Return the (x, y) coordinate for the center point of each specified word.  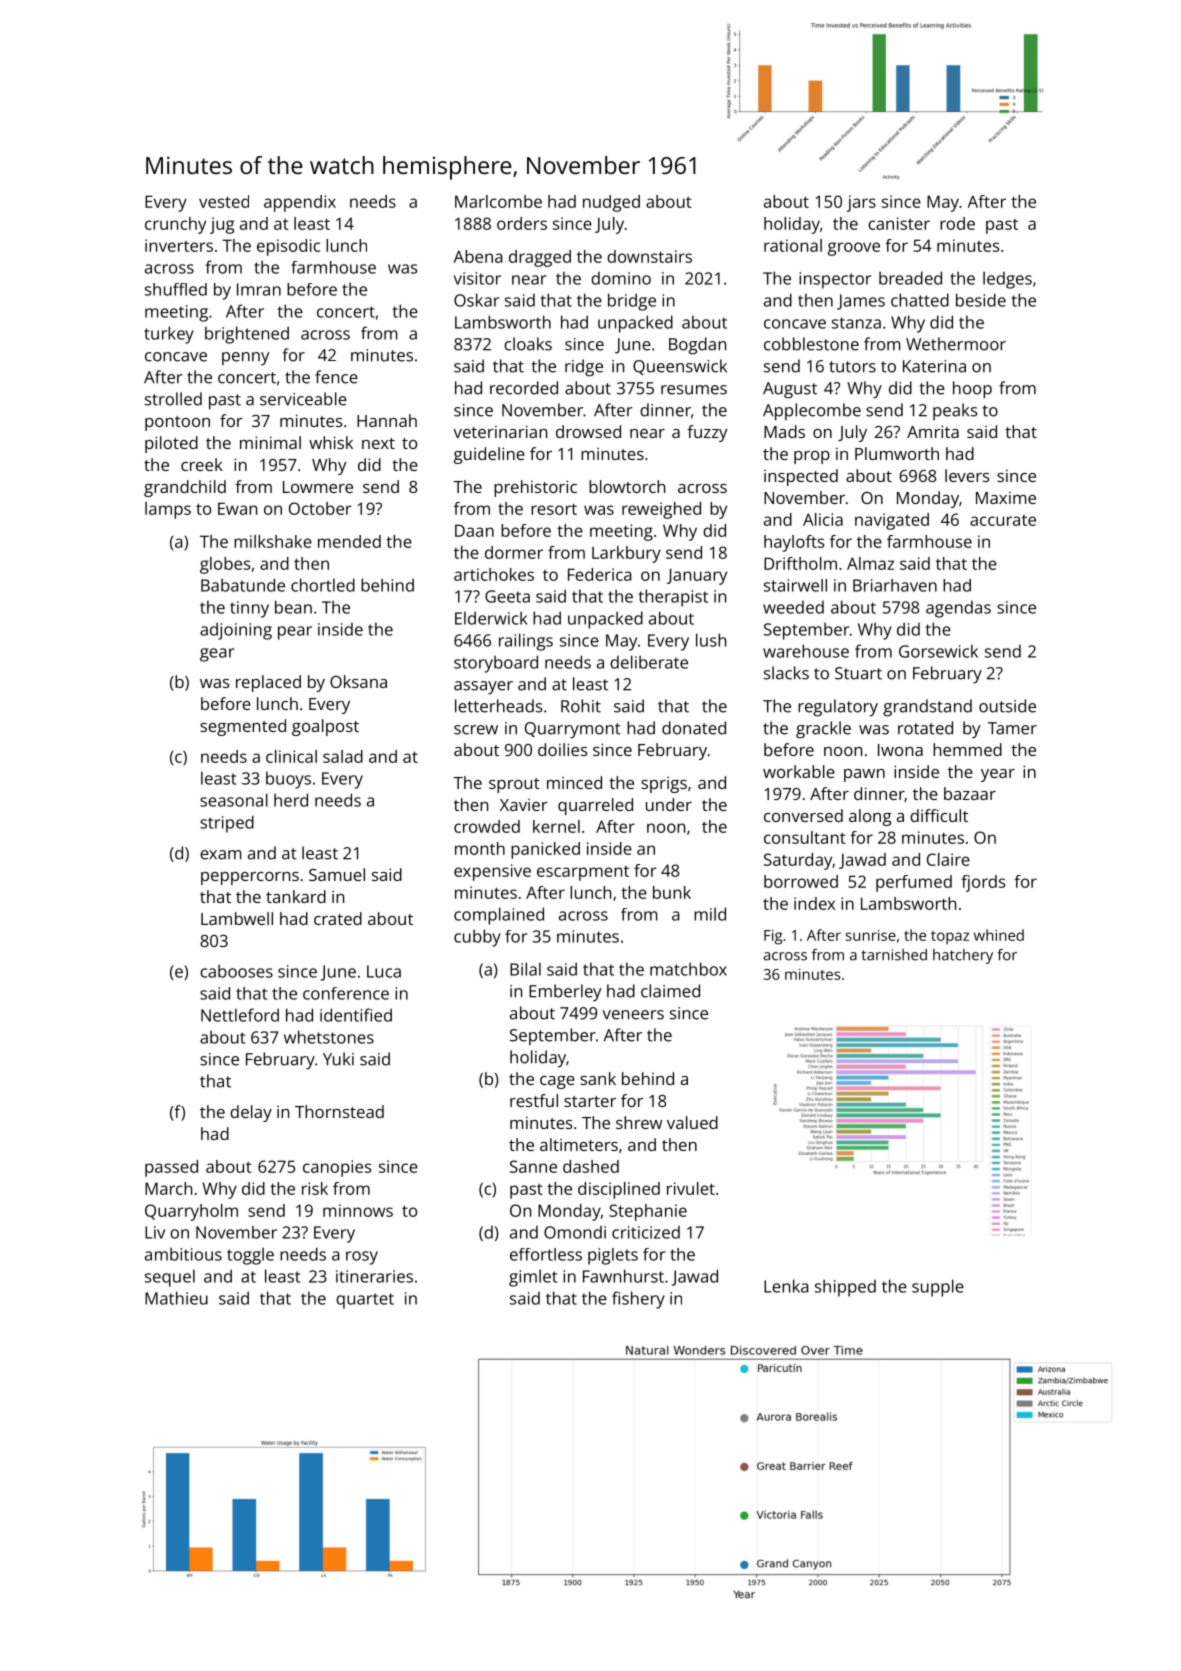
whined (999, 935)
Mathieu (176, 1298)
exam (220, 855)
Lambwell (237, 918)
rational (793, 245)
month (480, 848)
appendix (300, 203)
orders (522, 223)
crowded (487, 826)
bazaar (970, 793)
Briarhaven (895, 585)
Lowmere (318, 487)
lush (711, 640)
